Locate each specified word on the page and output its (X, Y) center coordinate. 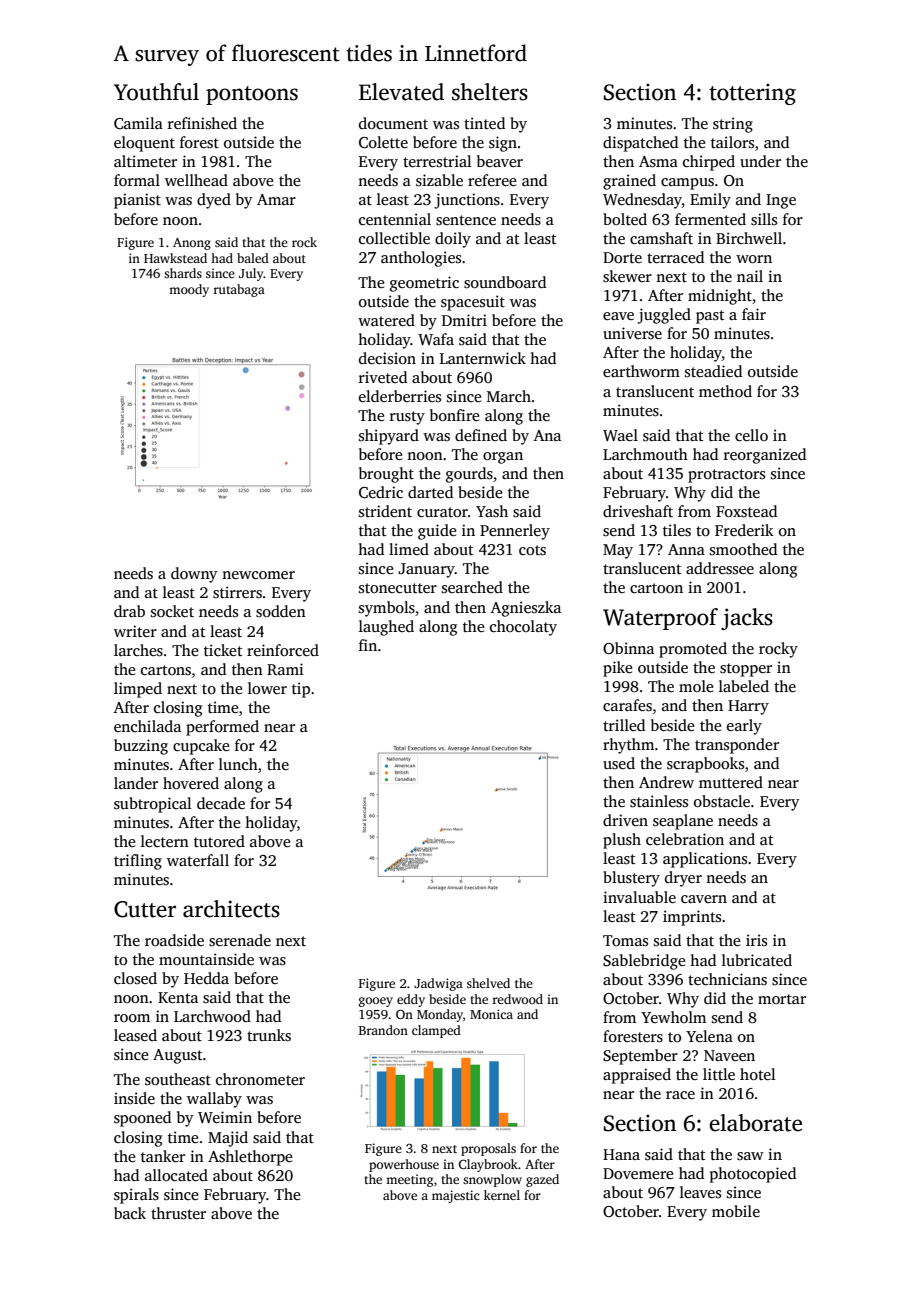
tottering (752, 94)
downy (194, 575)
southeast (178, 1079)
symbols (387, 609)
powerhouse (404, 1165)
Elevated (401, 92)
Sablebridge (644, 962)
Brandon (383, 1030)
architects (231, 909)
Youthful (156, 92)
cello (751, 435)
